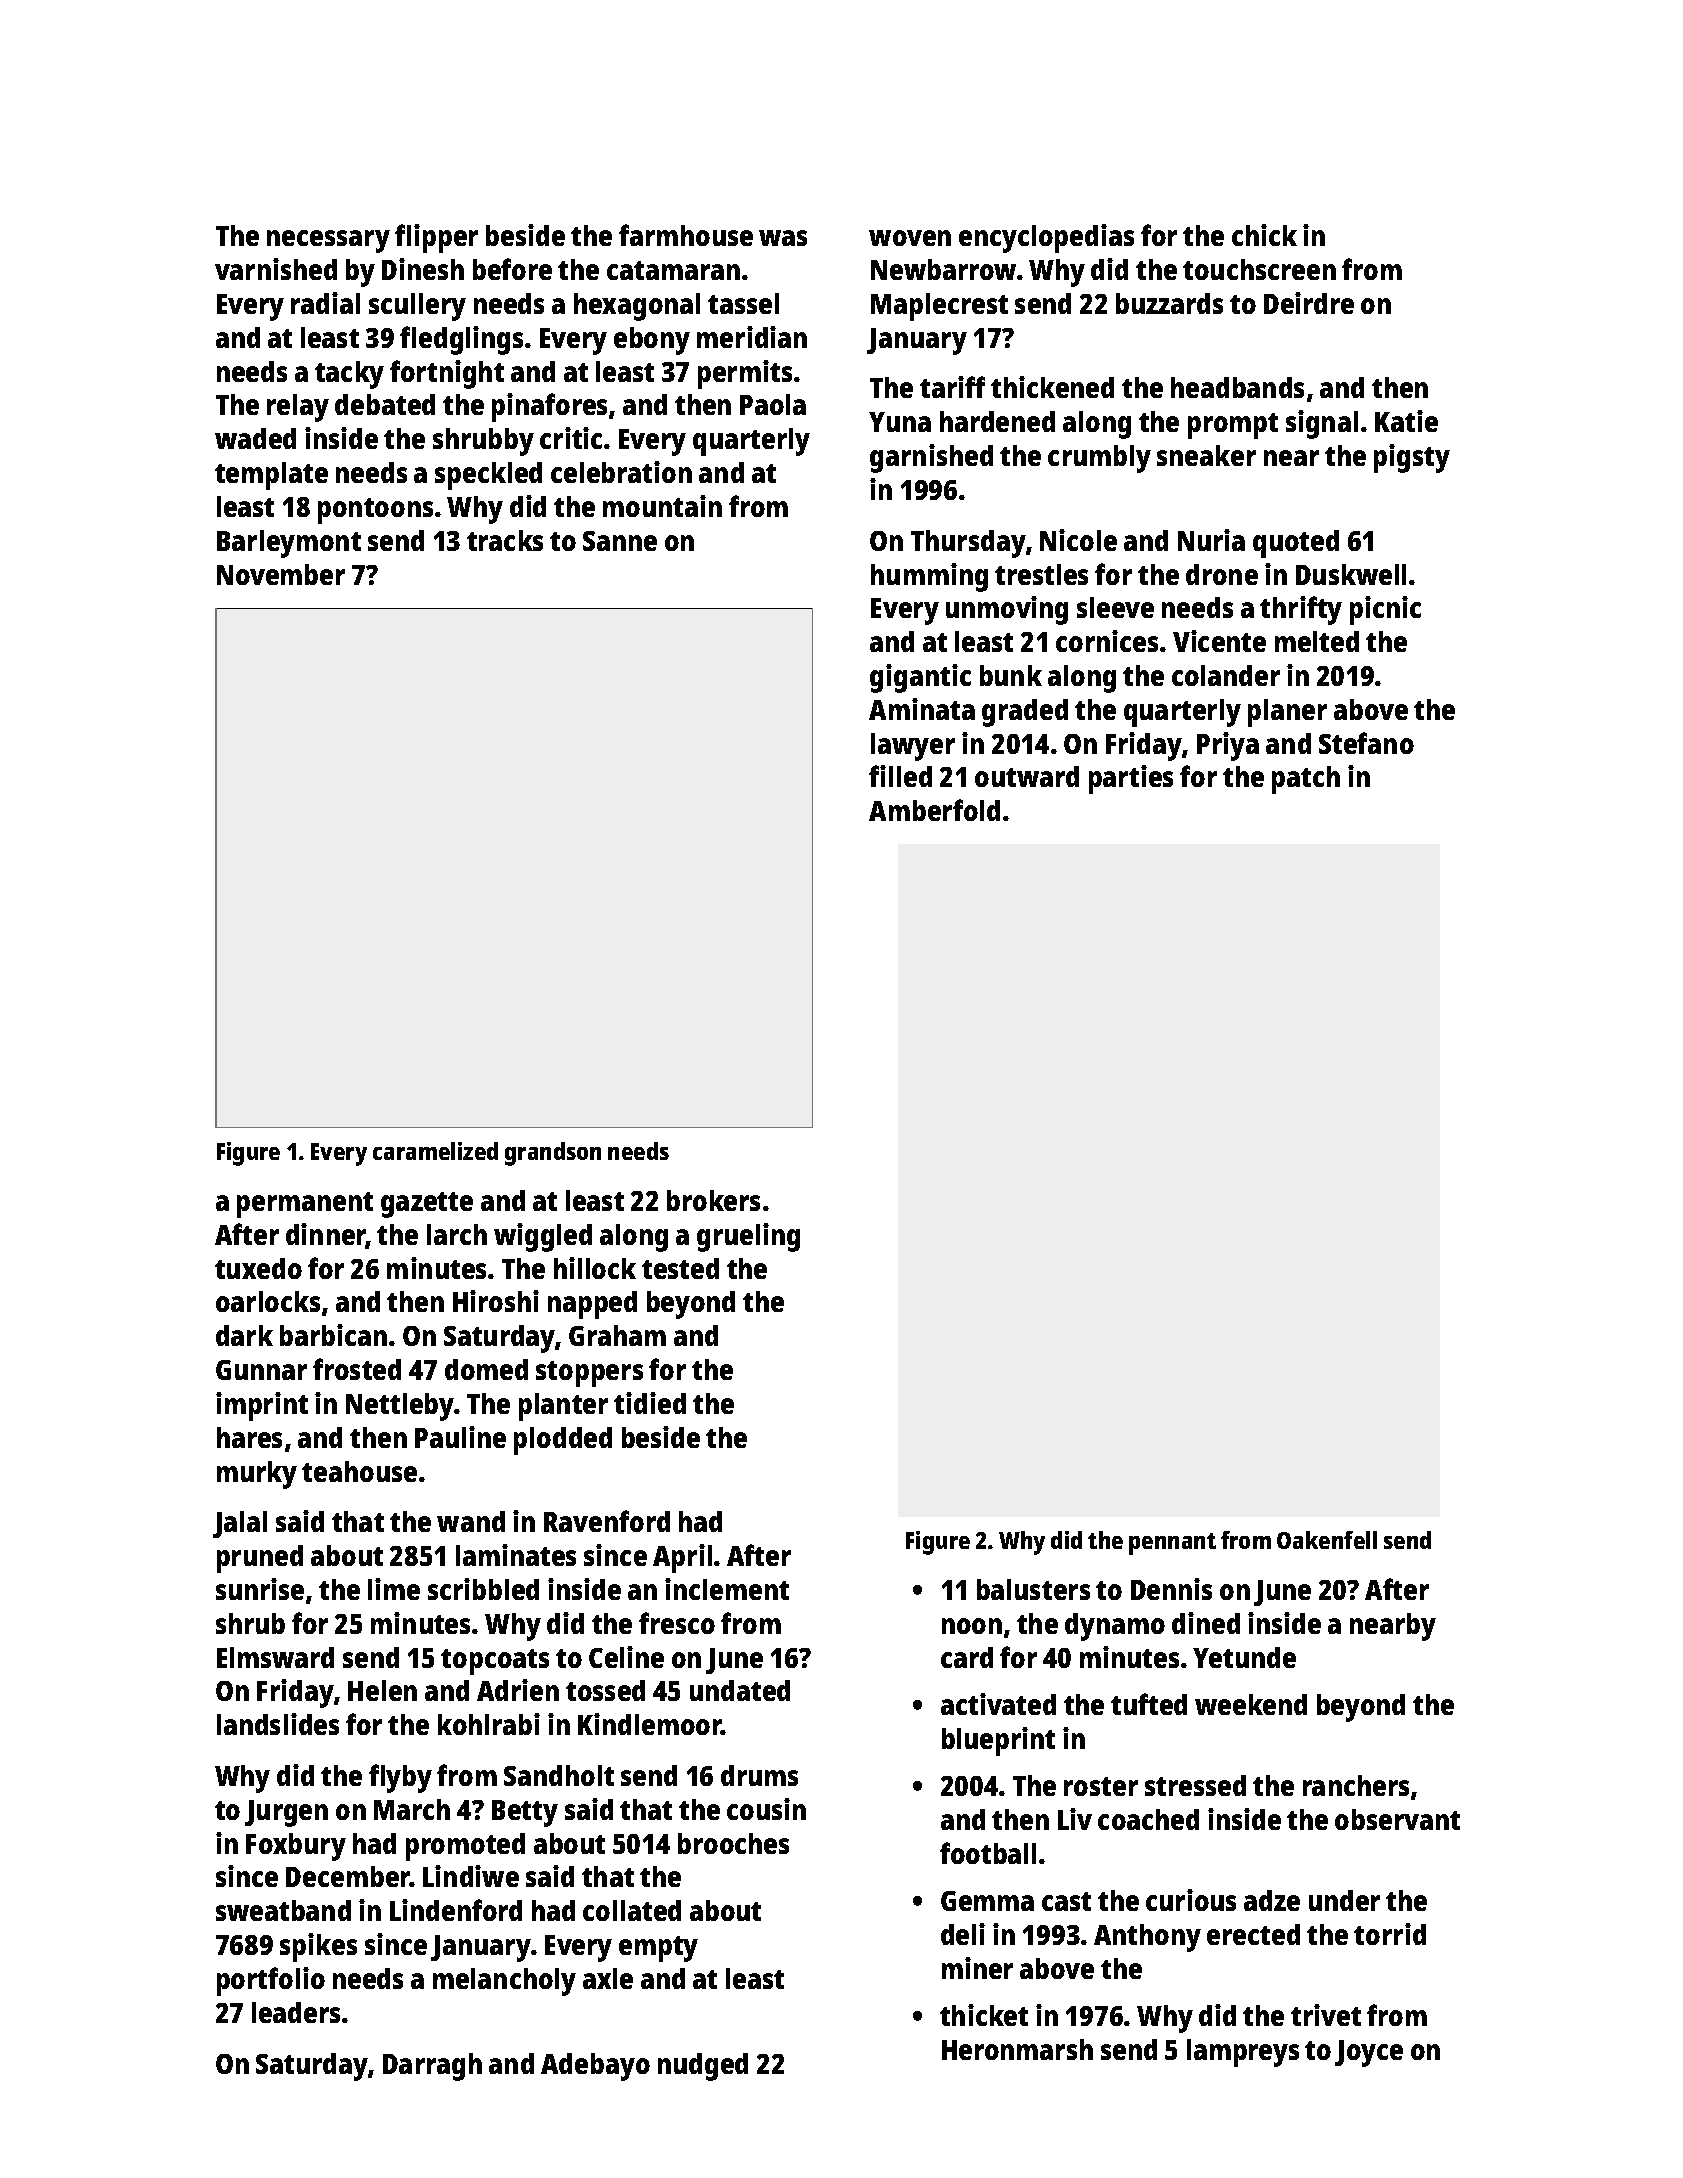 The width and height of the document is (1683, 2178). Describe the element at coordinates (1243, 2053) in the document. I see `lampreys` at that location.
